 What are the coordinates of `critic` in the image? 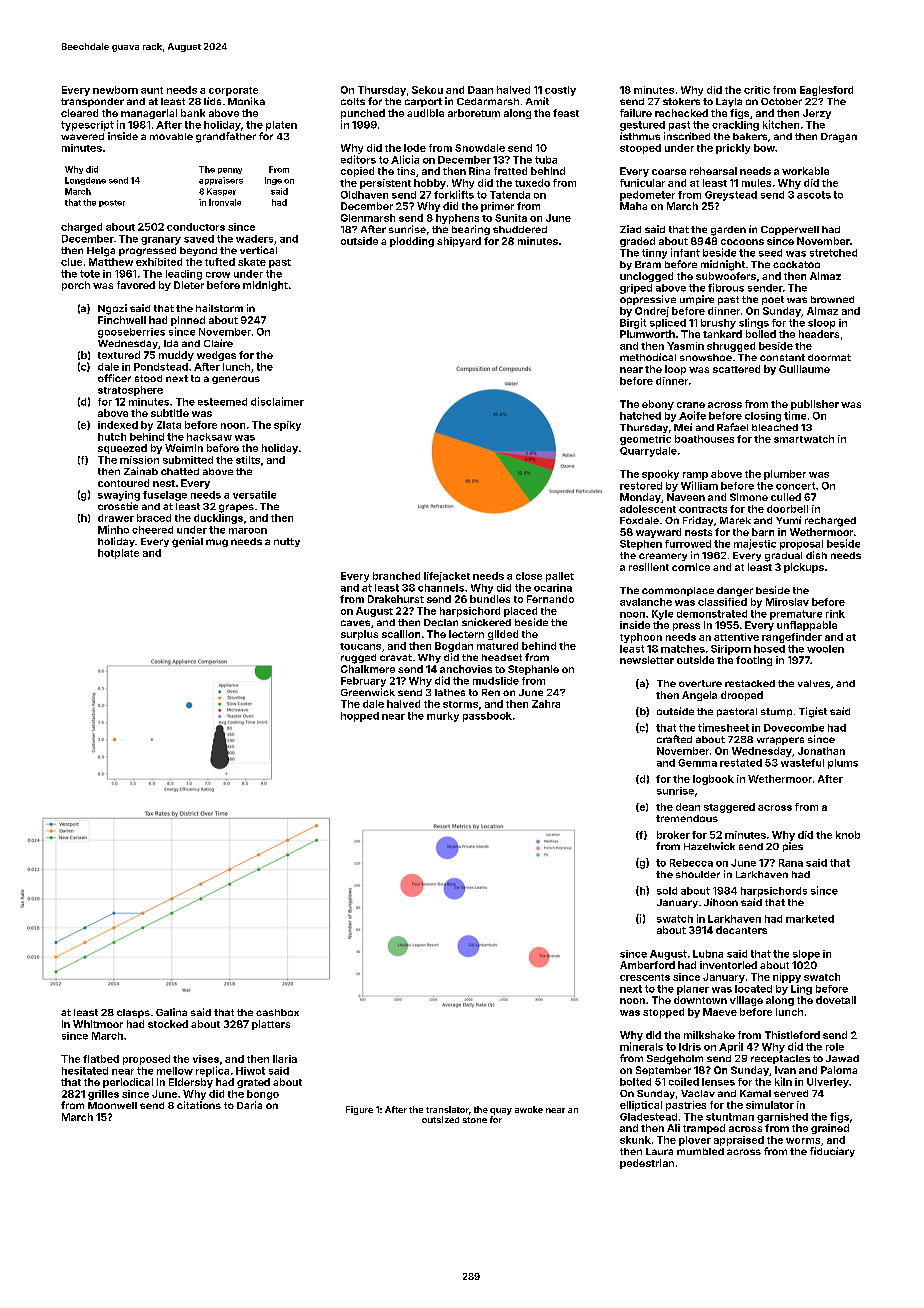 It's located at (757, 90).
